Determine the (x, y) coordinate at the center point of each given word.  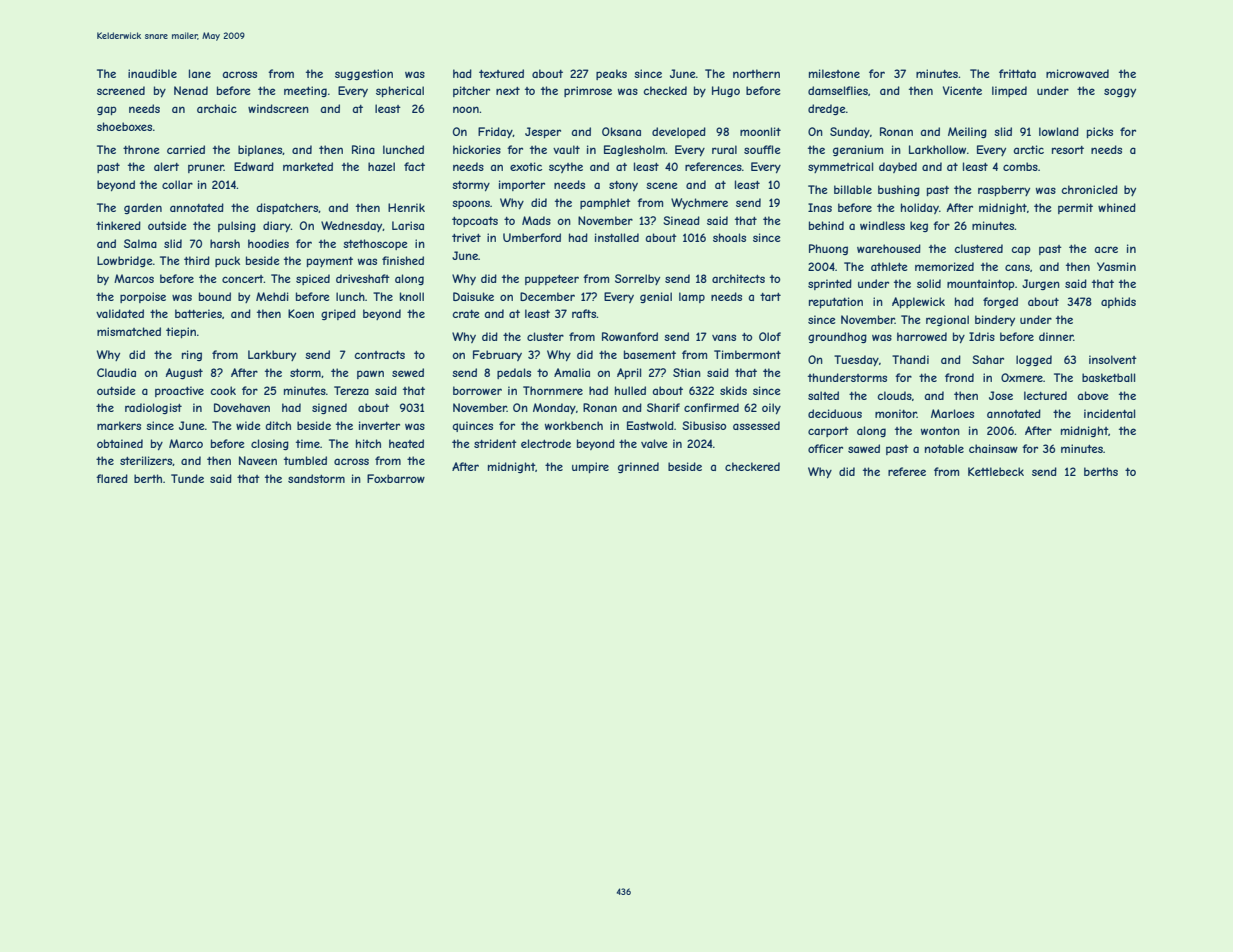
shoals (729, 237)
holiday (920, 208)
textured (501, 73)
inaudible (152, 73)
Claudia (116, 372)
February (497, 355)
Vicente (962, 90)
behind (826, 225)
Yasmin (1116, 266)
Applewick (918, 302)
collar (177, 184)
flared (112, 478)
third (197, 260)
